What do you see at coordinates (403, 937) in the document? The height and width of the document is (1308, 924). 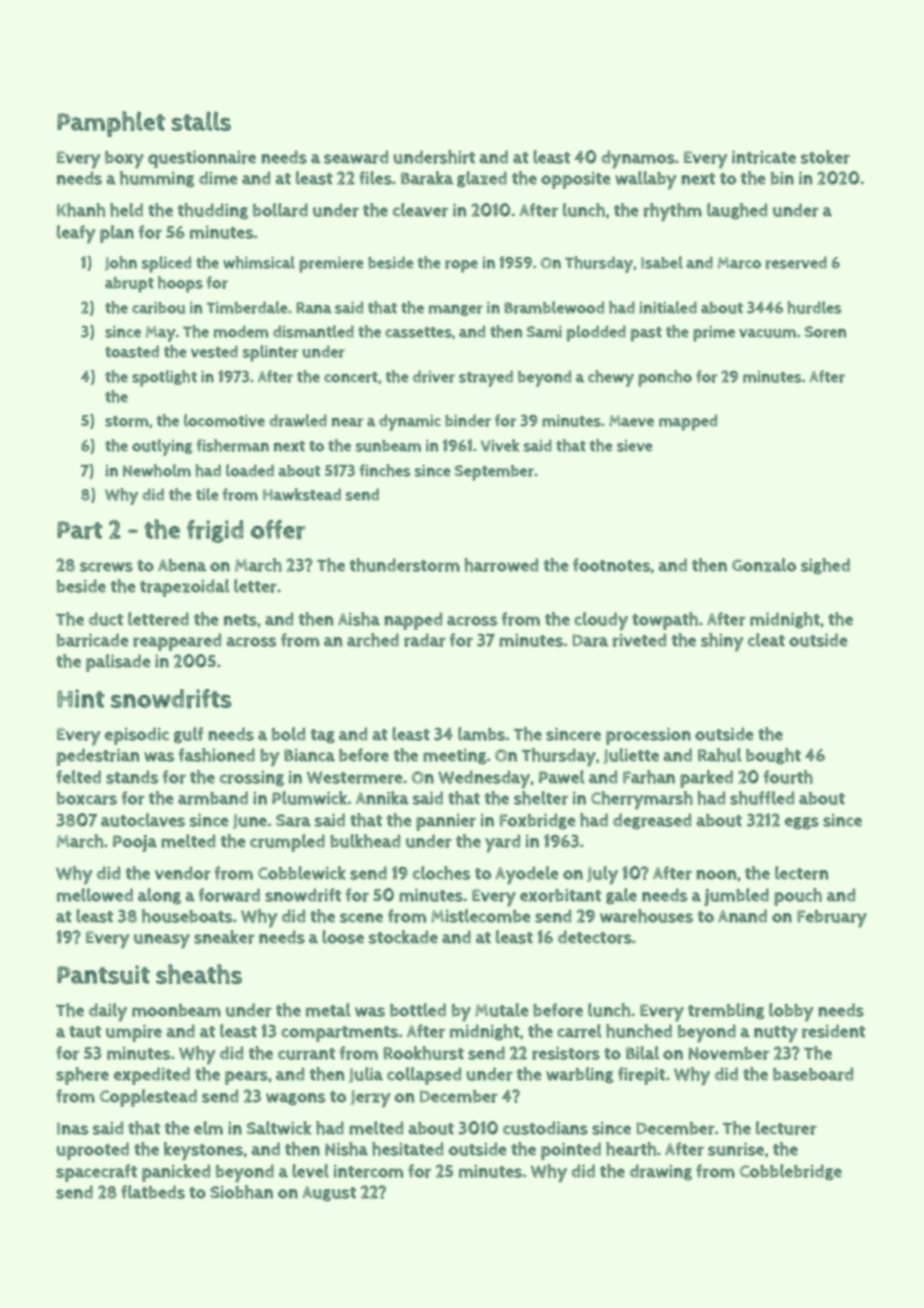 I see `stockade` at bounding box center [403, 937].
